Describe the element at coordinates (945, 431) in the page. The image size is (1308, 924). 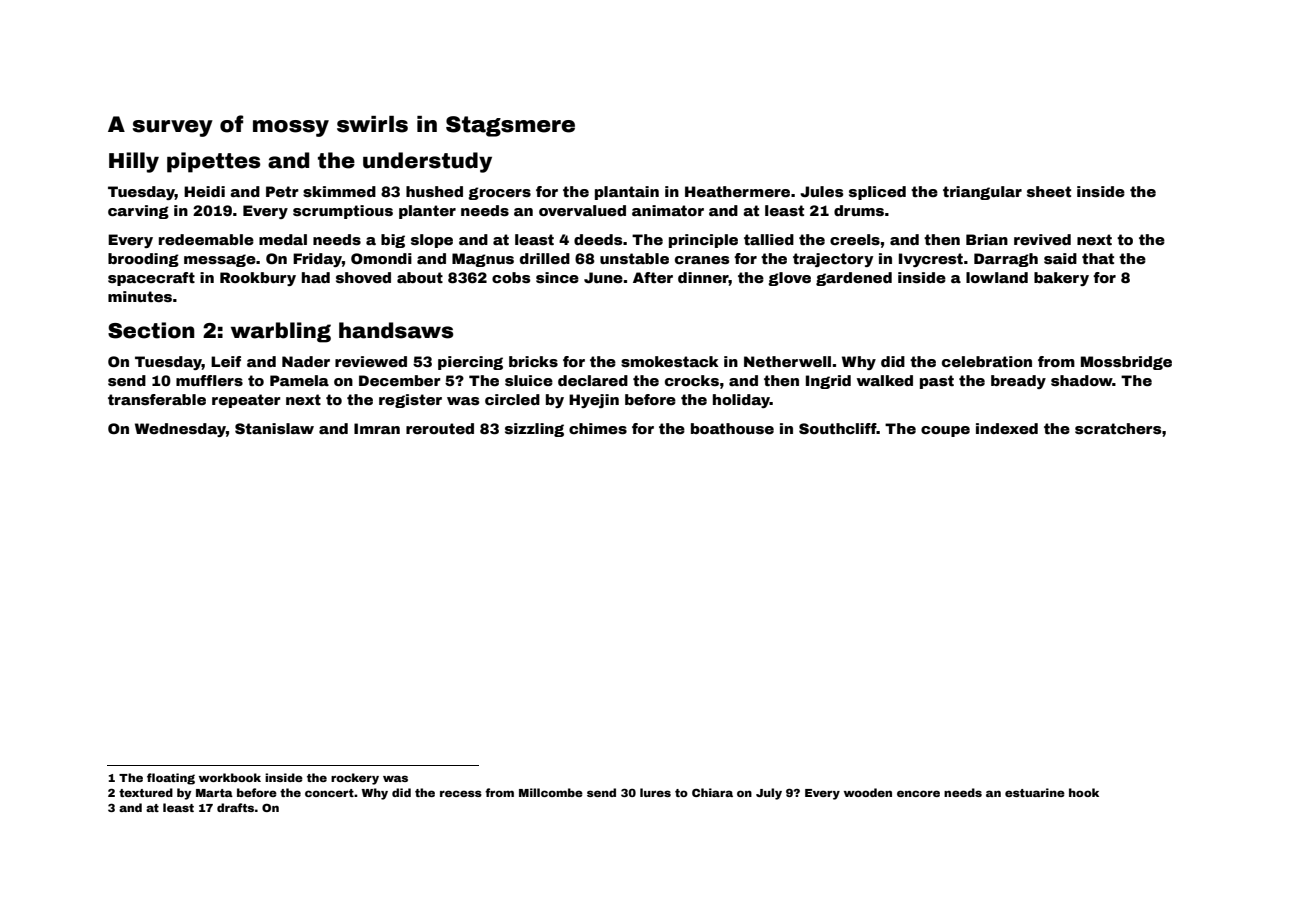
I see `coupe` at that location.
